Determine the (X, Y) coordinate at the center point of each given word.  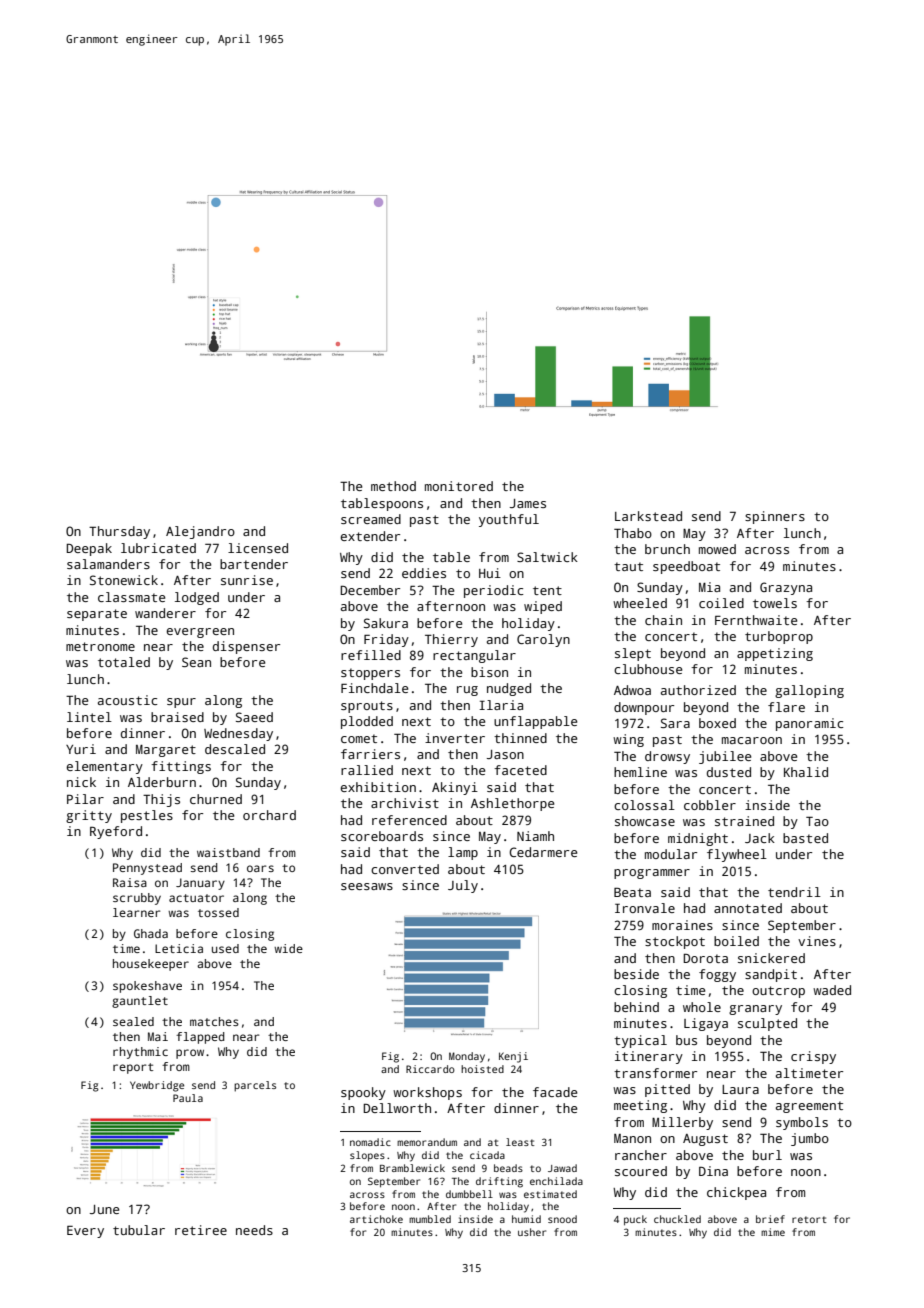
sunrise (247, 580)
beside (636, 974)
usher (532, 1232)
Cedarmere (543, 852)
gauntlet (140, 1002)
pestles (147, 816)
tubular (139, 1230)
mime (773, 1232)
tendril (794, 892)
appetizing (775, 654)
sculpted (767, 1024)
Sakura (386, 623)
